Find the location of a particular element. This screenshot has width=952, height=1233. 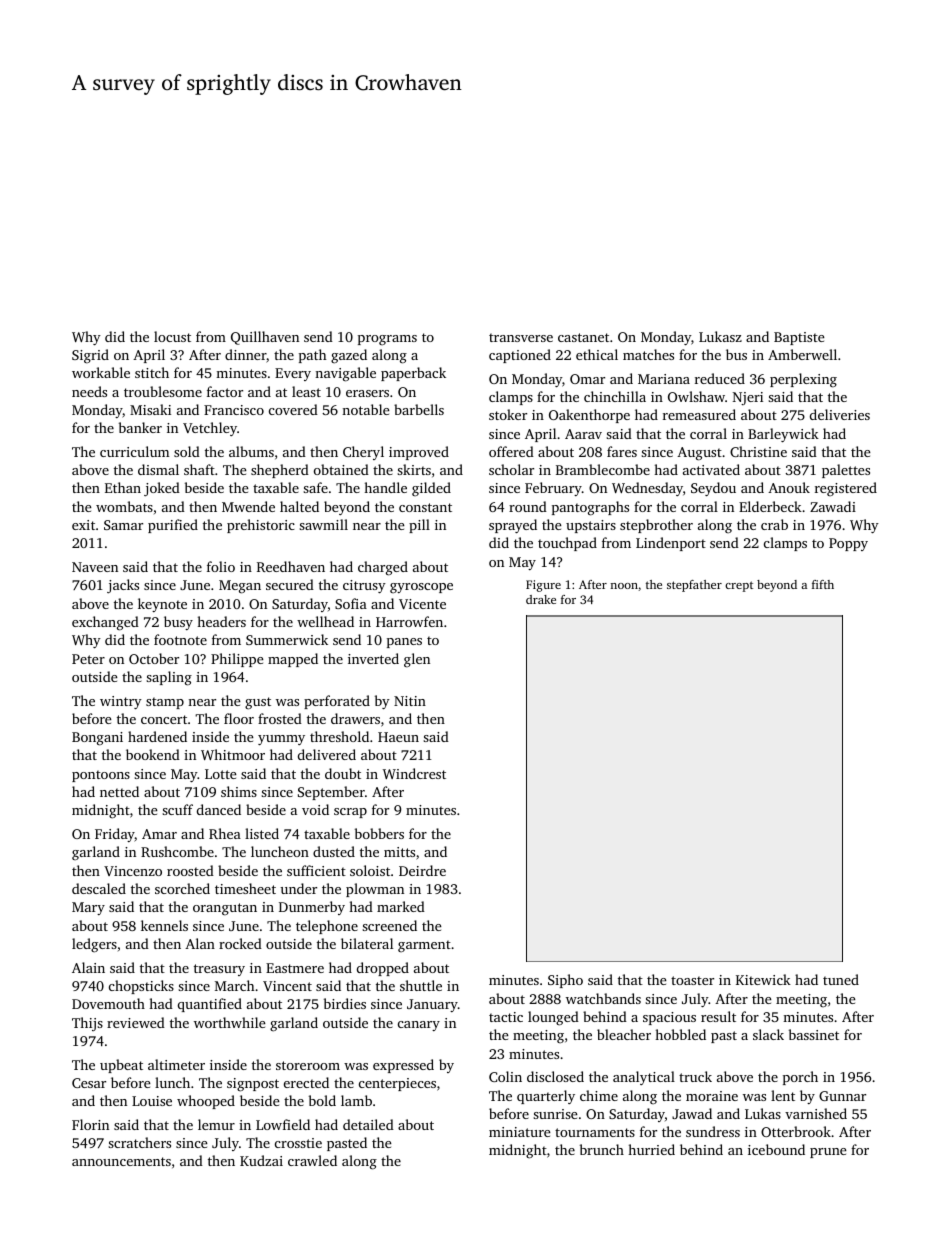

chinchilla is located at coordinates (615, 396).
